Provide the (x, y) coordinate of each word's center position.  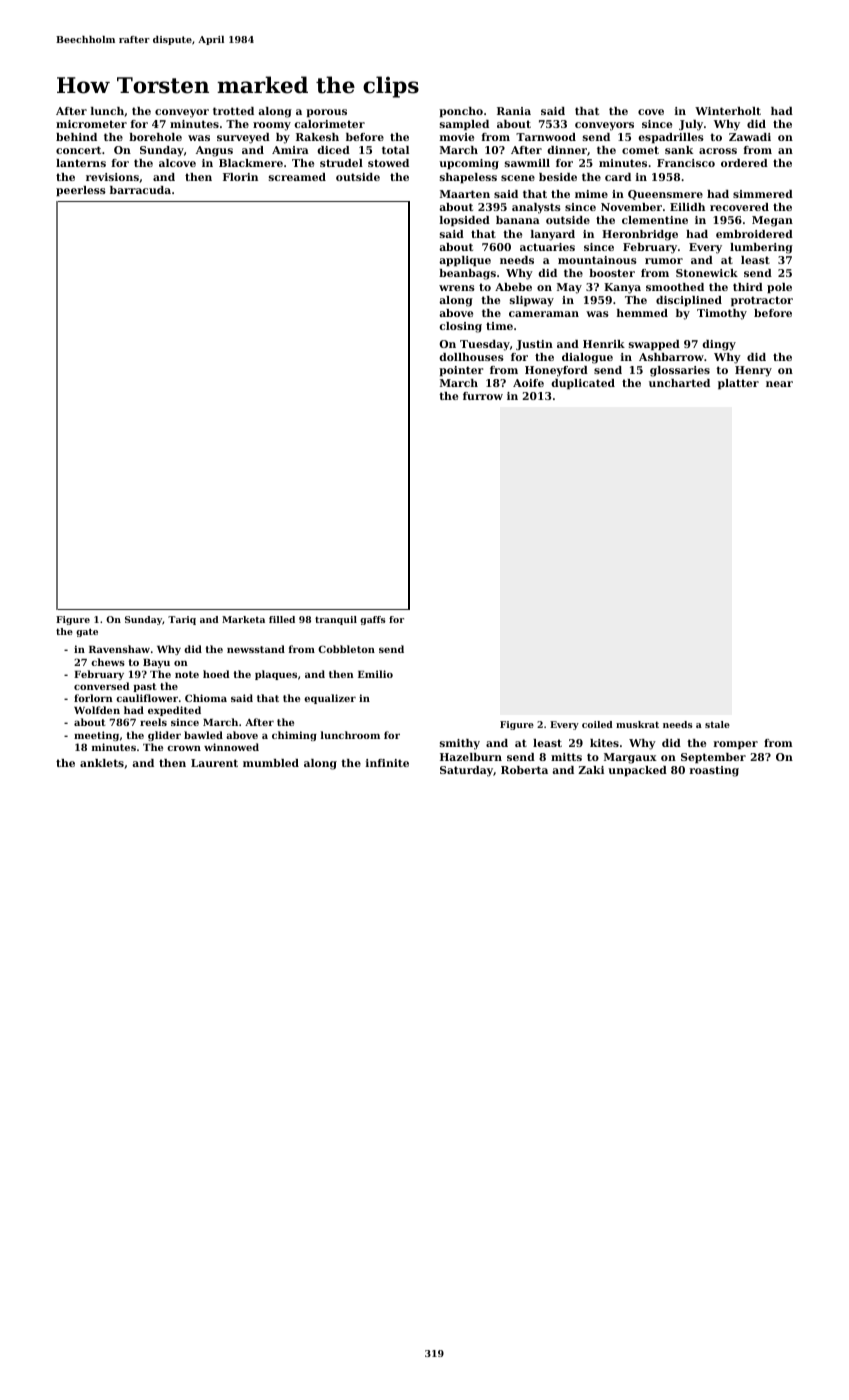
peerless (81, 191)
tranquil (336, 620)
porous (326, 113)
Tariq (182, 620)
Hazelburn (471, 757)
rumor (664, 261)
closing (460, 327)
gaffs (373, 620)
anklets (102, 763)
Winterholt (728, 111)
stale (717, 724)
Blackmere (251, 163)
